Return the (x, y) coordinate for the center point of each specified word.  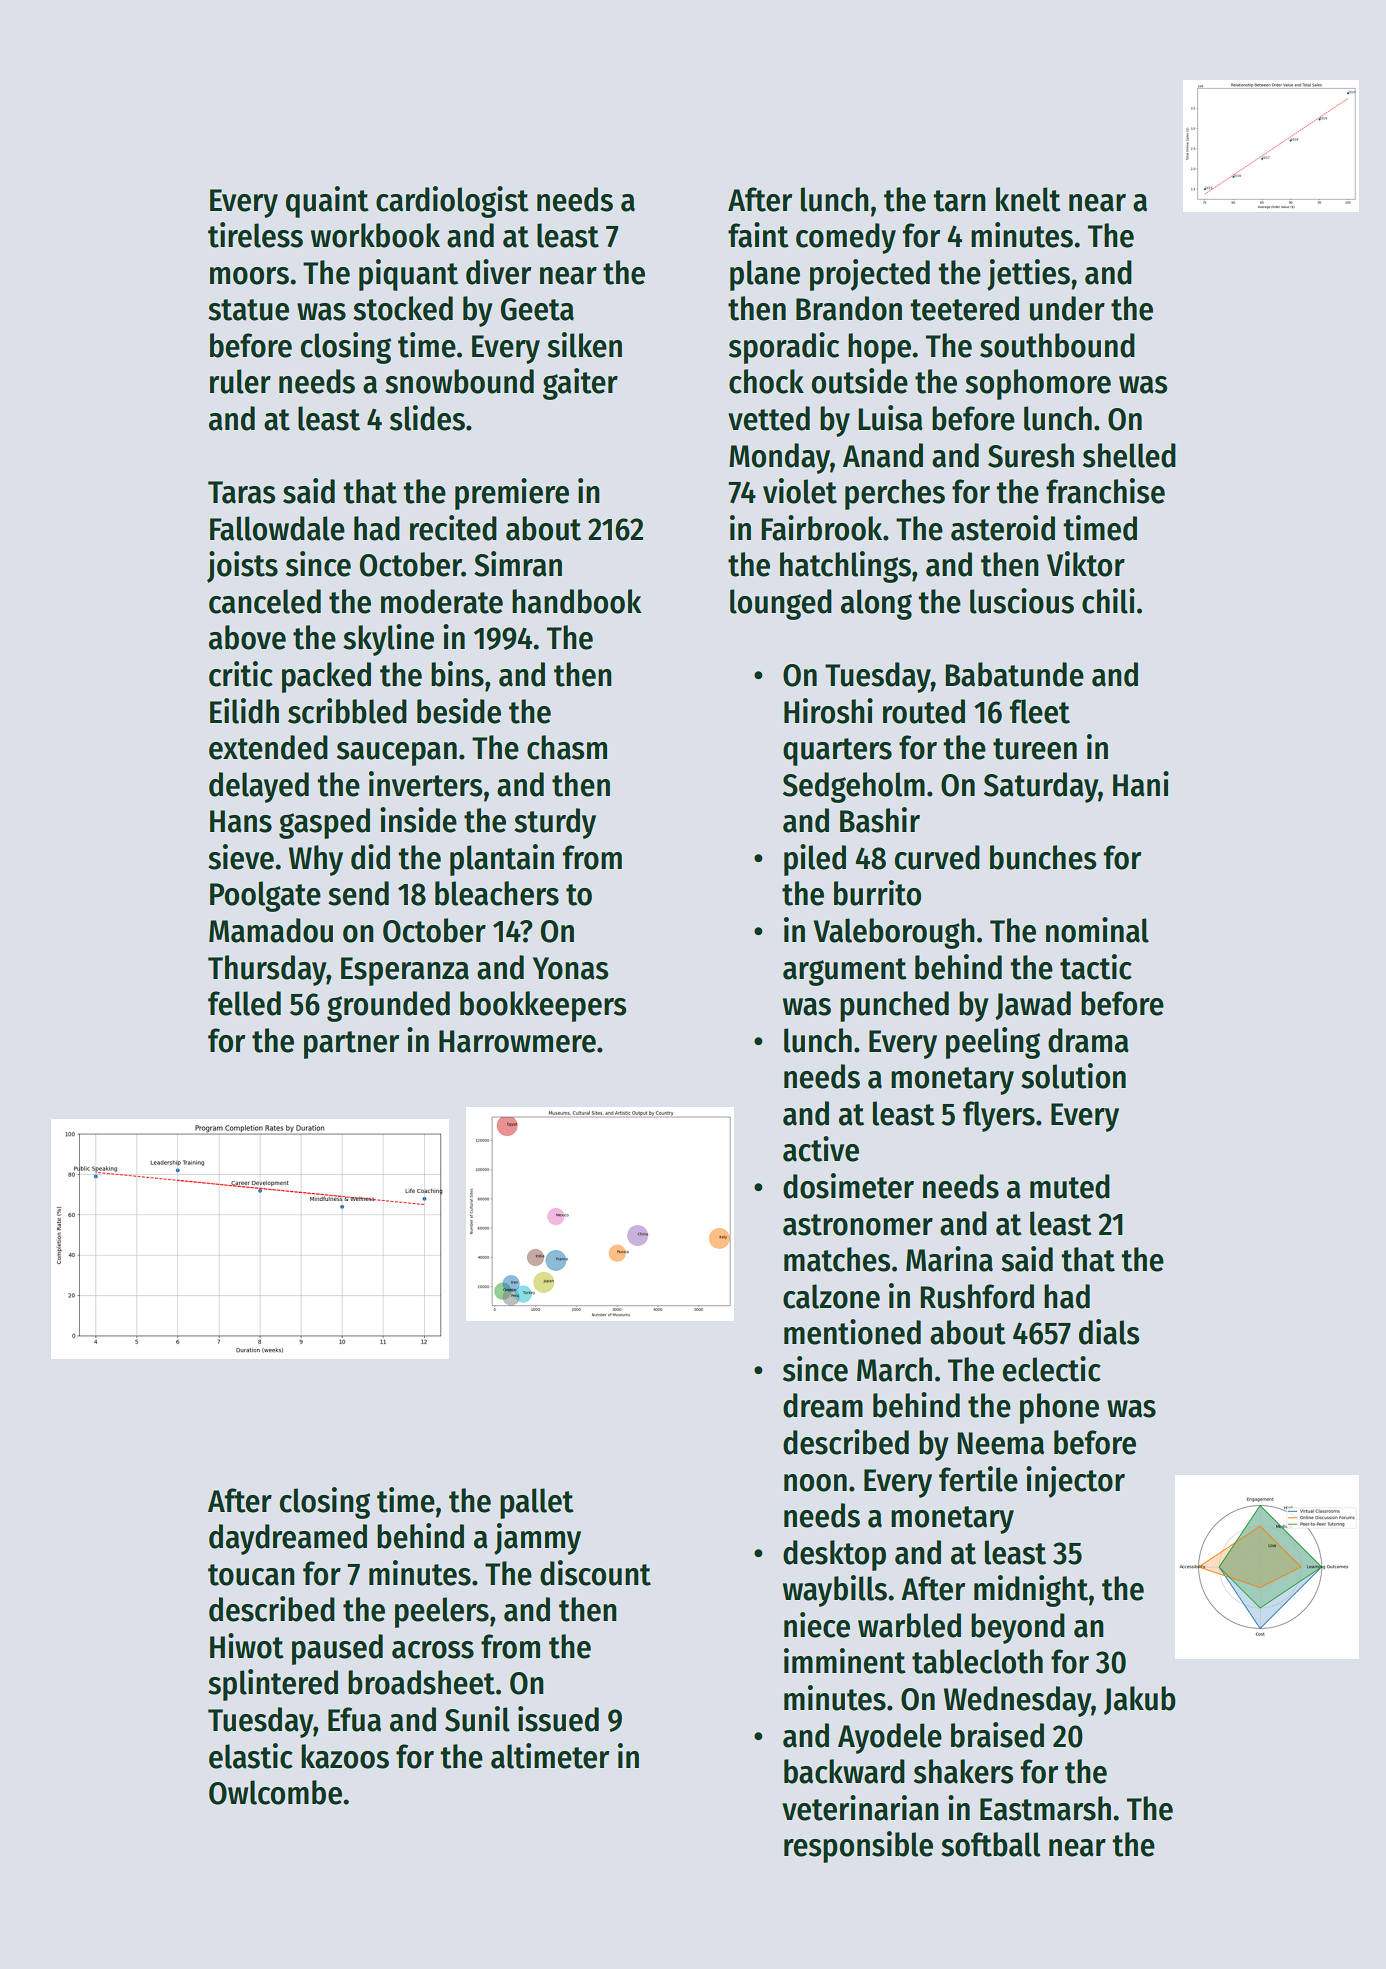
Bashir (880, 820)
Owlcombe (275, 1792)
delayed (259, 787)
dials (1109, 1332)
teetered (964, 308)
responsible (858, 1847)
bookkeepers (543, 1006)
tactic (1096, 967)
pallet (537, 1503)
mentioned (852, 1332)
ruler (240, 381)
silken (584, 345)
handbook (577, 601)
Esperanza (405, 971)
